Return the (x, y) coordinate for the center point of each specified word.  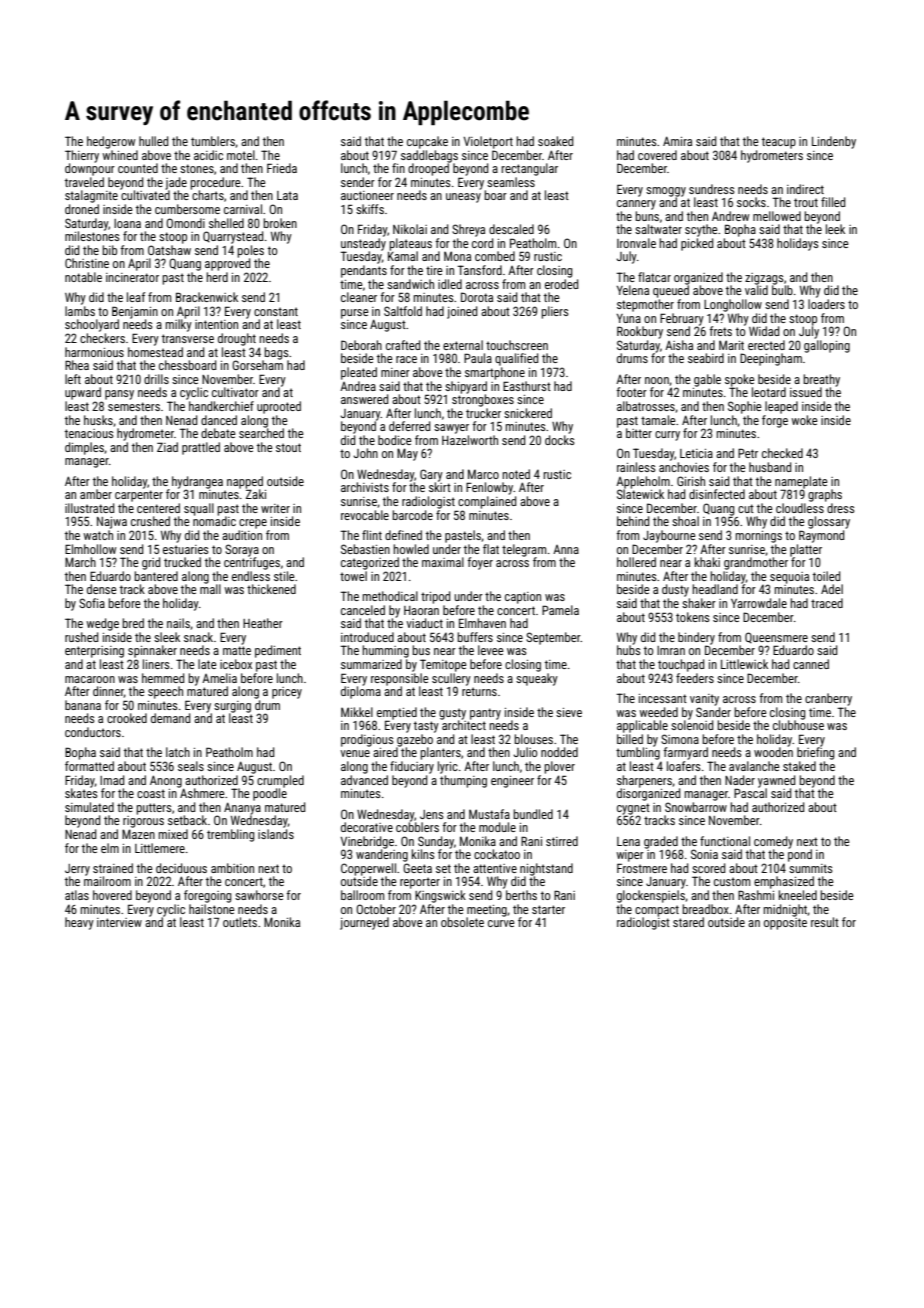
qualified (516, 359)
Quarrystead (233, 237)
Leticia (696, 453)
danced (219, 420)
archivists (365, 487)
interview (119, 922)
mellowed (777, 216)
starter (548, 909)
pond (800, 855)
